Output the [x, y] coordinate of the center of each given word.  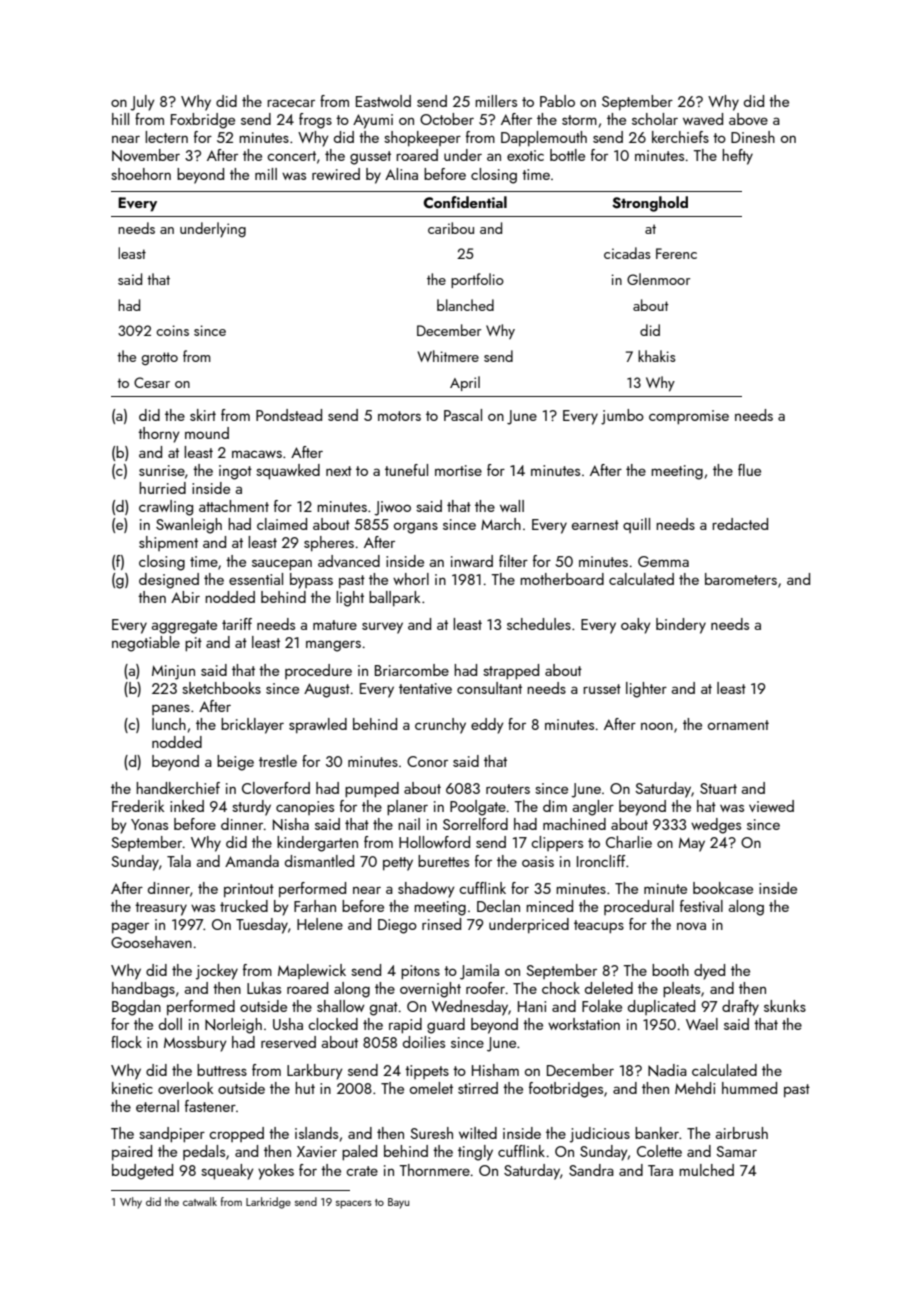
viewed [771, 806]
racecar [291, 103]
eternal [157, 1106]
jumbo [622, 417]
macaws [257, 454]
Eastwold [383, 101]
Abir [185, 597]
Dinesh [753, 137]
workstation [584, 1024]
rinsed [441, 924]
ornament [738, 725]
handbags [143, 990]
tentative [425, 688]
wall [512, 506]
